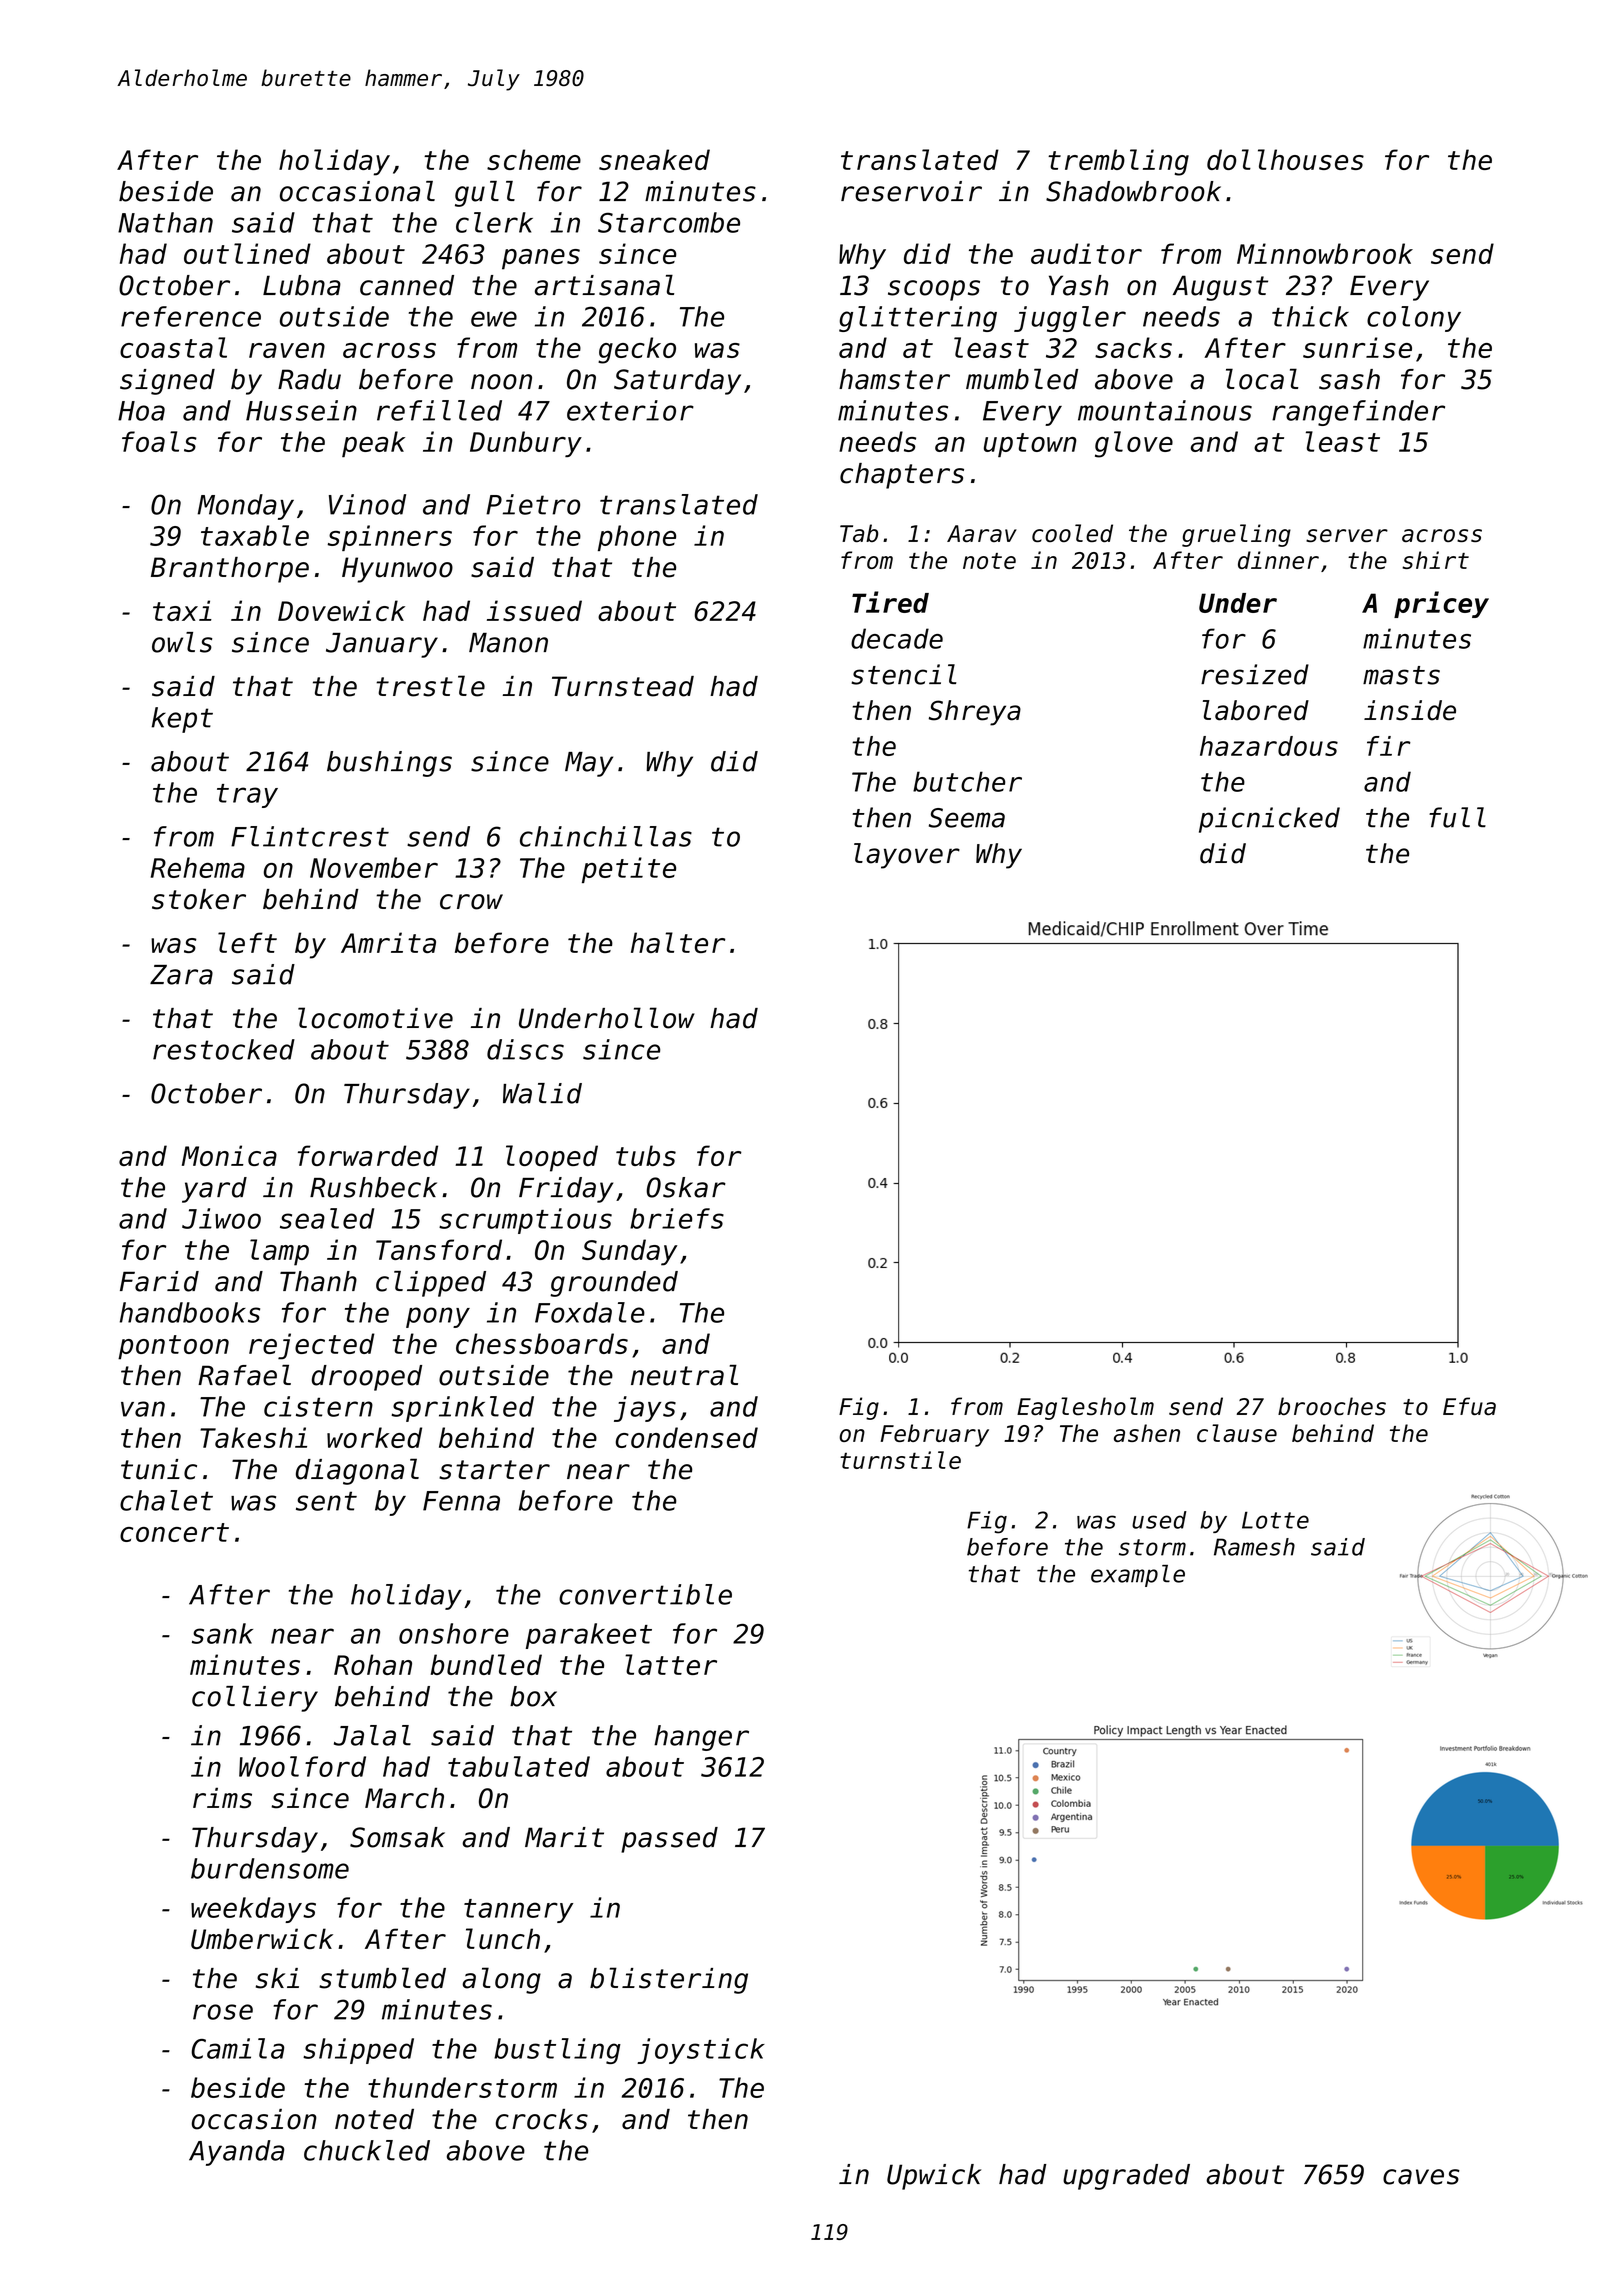 This screenshot has width=1620, height=2292. I want to click on Oskar, so click(686, 1187).
